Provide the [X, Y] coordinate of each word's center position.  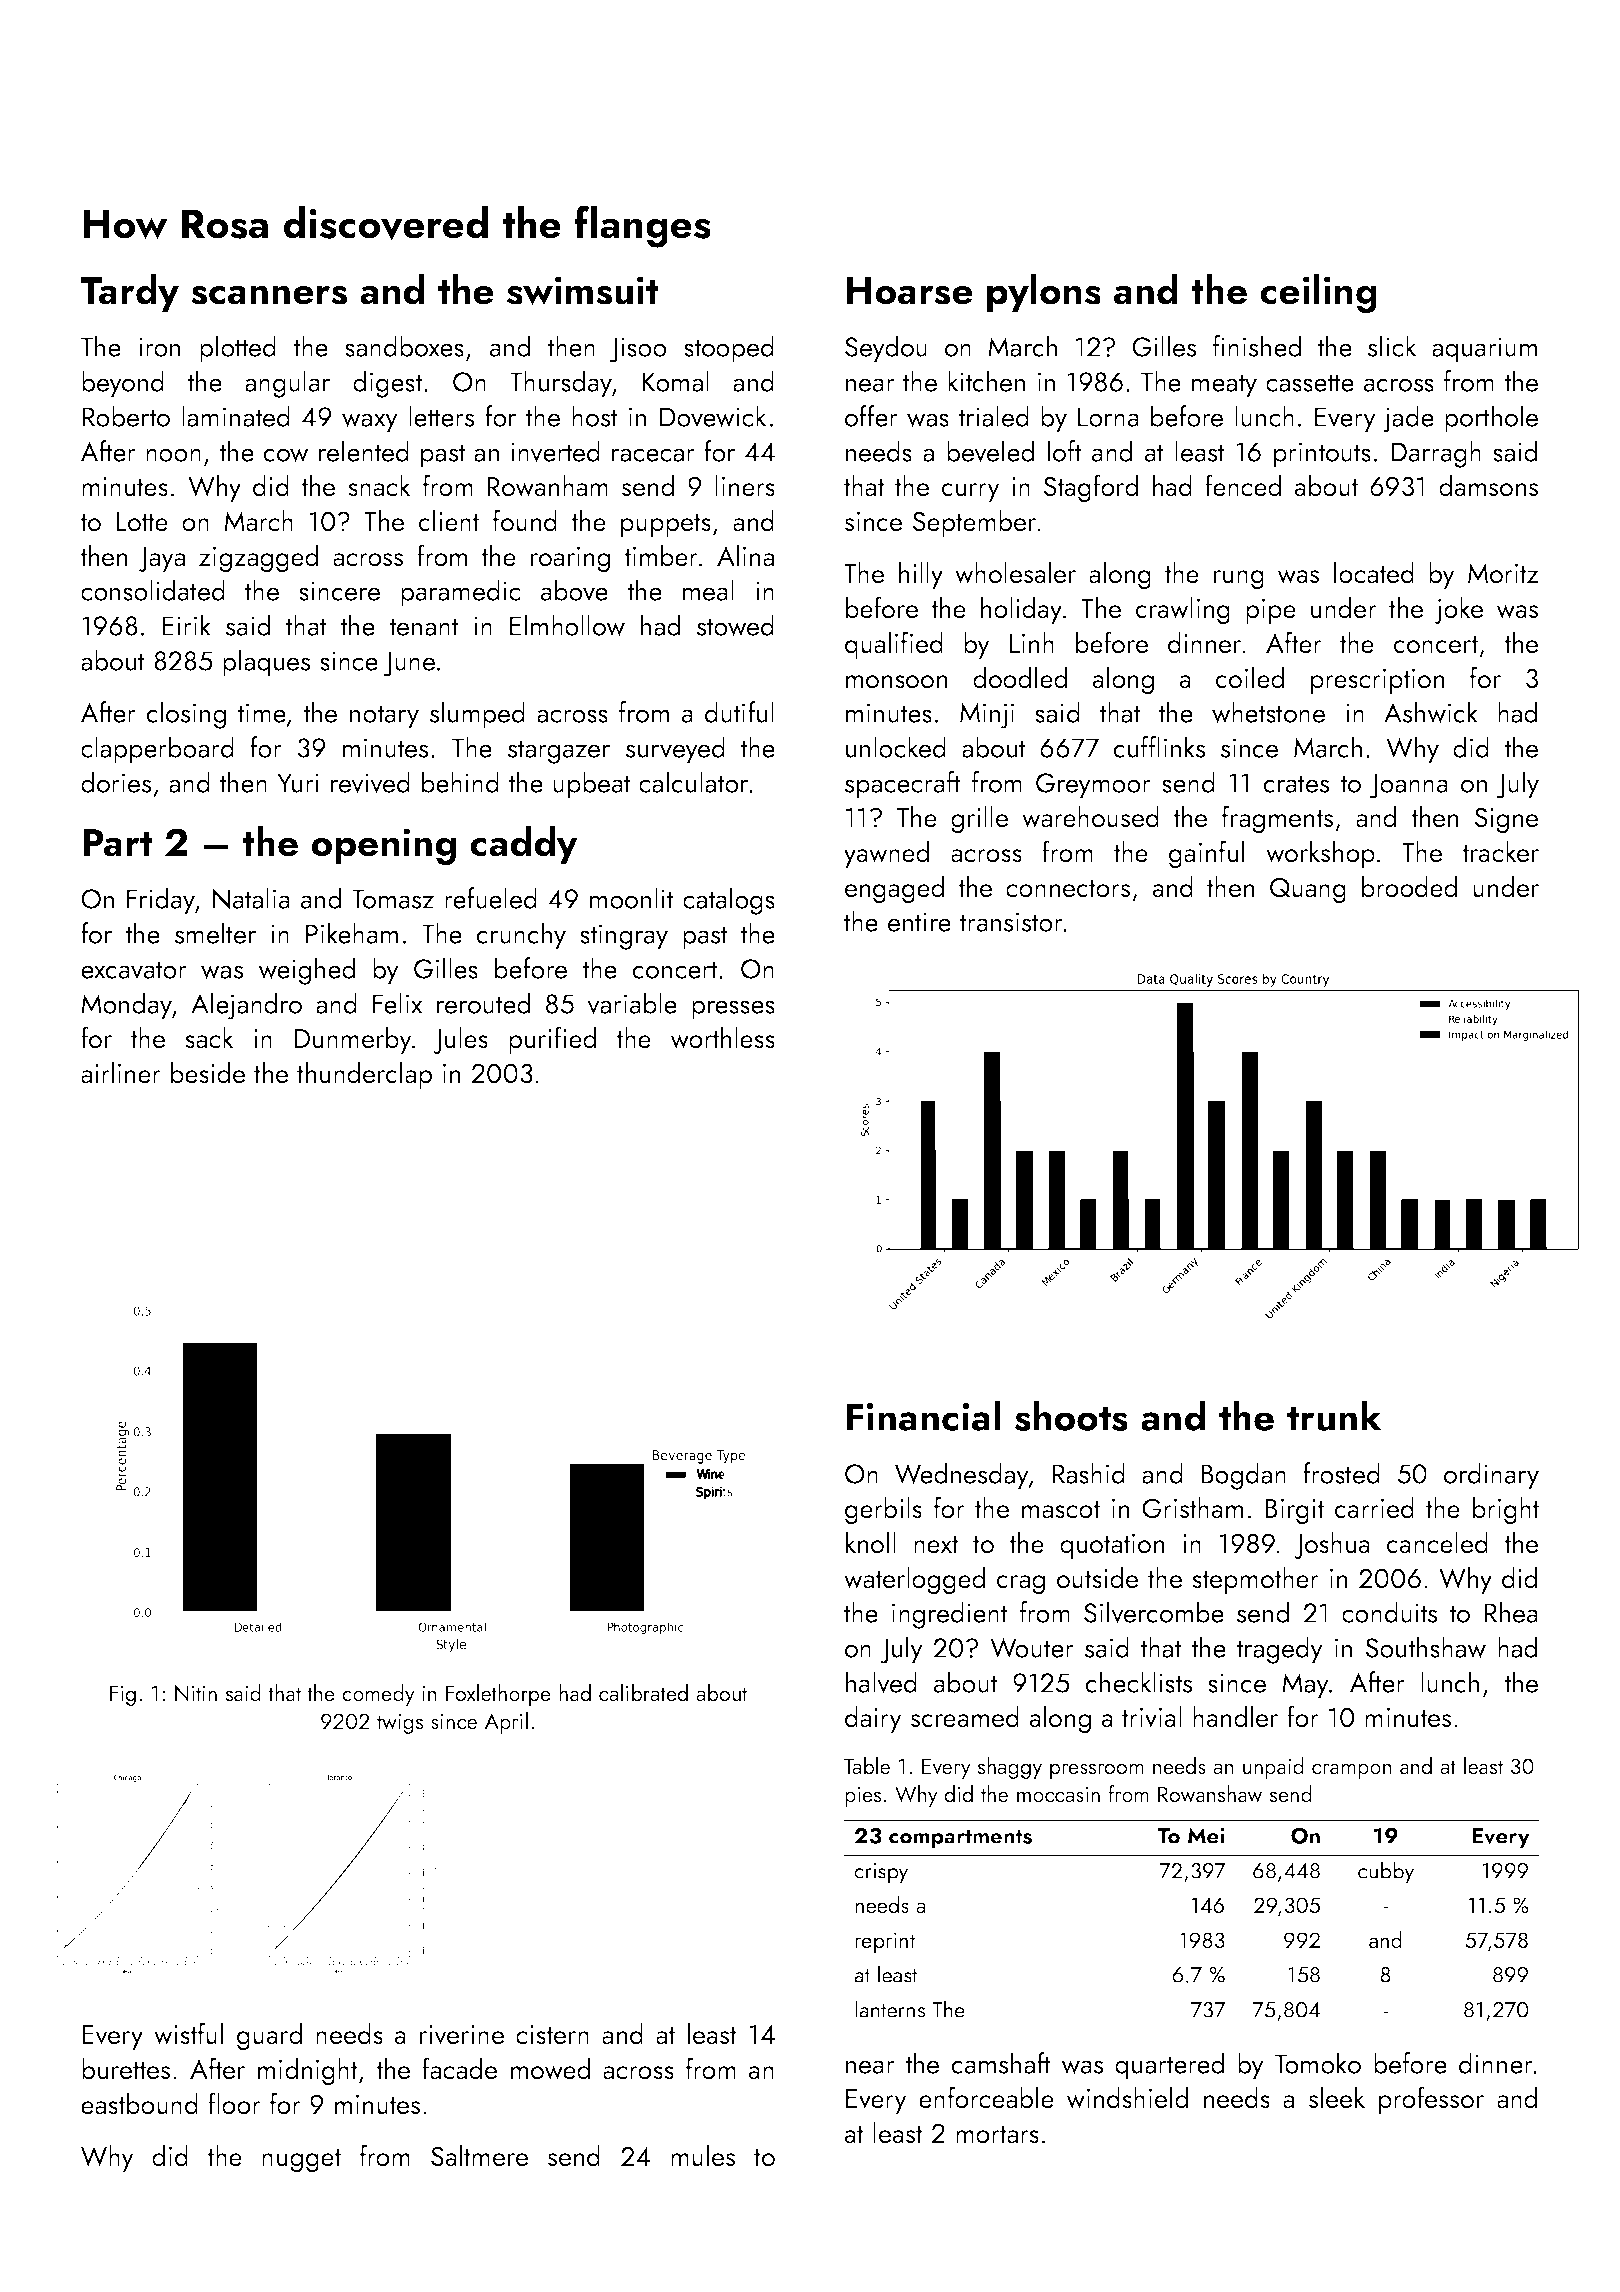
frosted [1341, 1473]
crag [1021, 1585]
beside [208, 1073]
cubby [1386, 1872]
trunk [1334, 1415]
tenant [423, 627]
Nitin [196, 1693]
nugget [301, 2161]
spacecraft [902, 785]
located [1374, 573]
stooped [729, 349]
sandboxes [404, 346]
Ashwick [1431, 712]
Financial [923, 1415]
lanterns [890, 2009]
